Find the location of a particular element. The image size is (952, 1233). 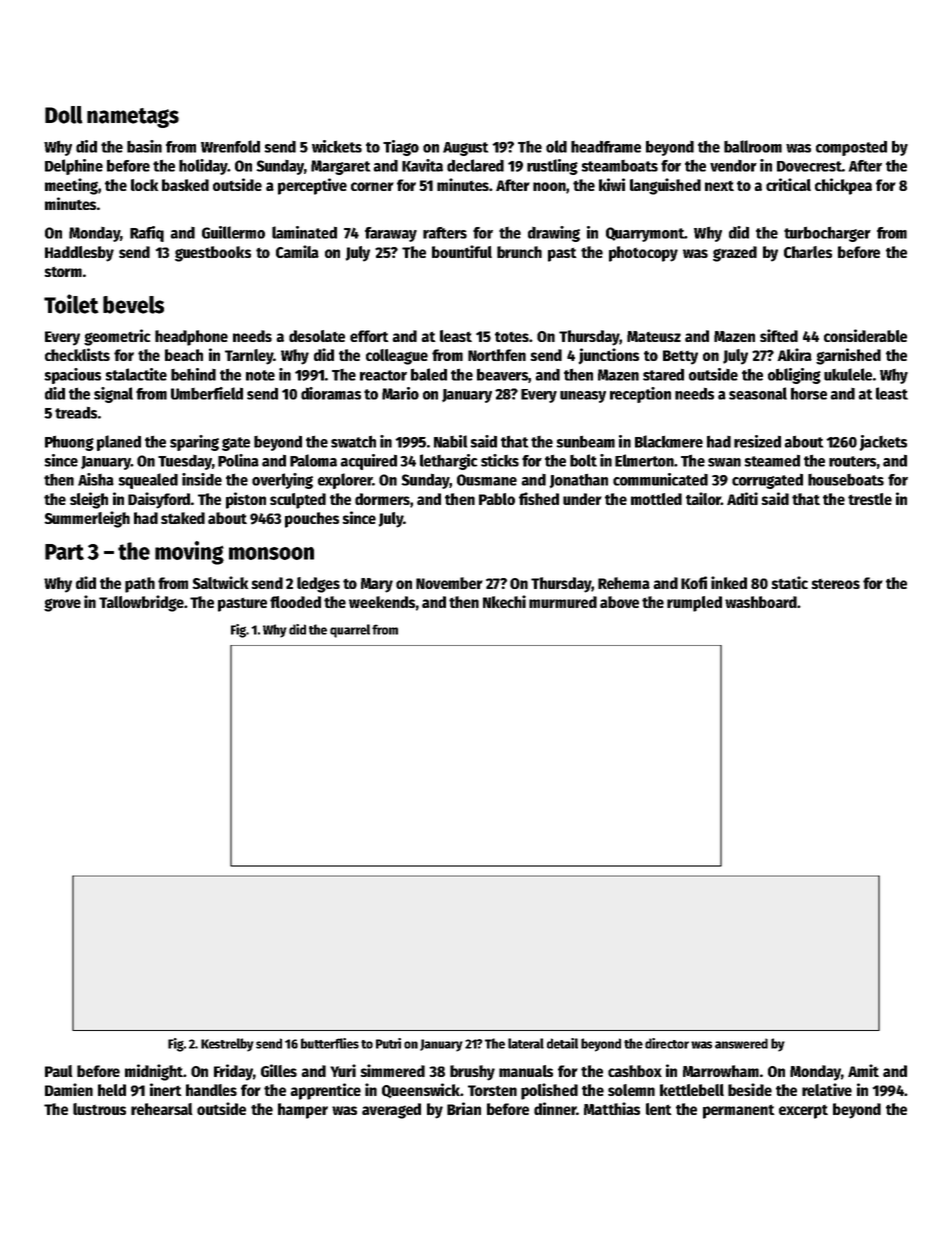

director is located at coordinates (667, 1043).
